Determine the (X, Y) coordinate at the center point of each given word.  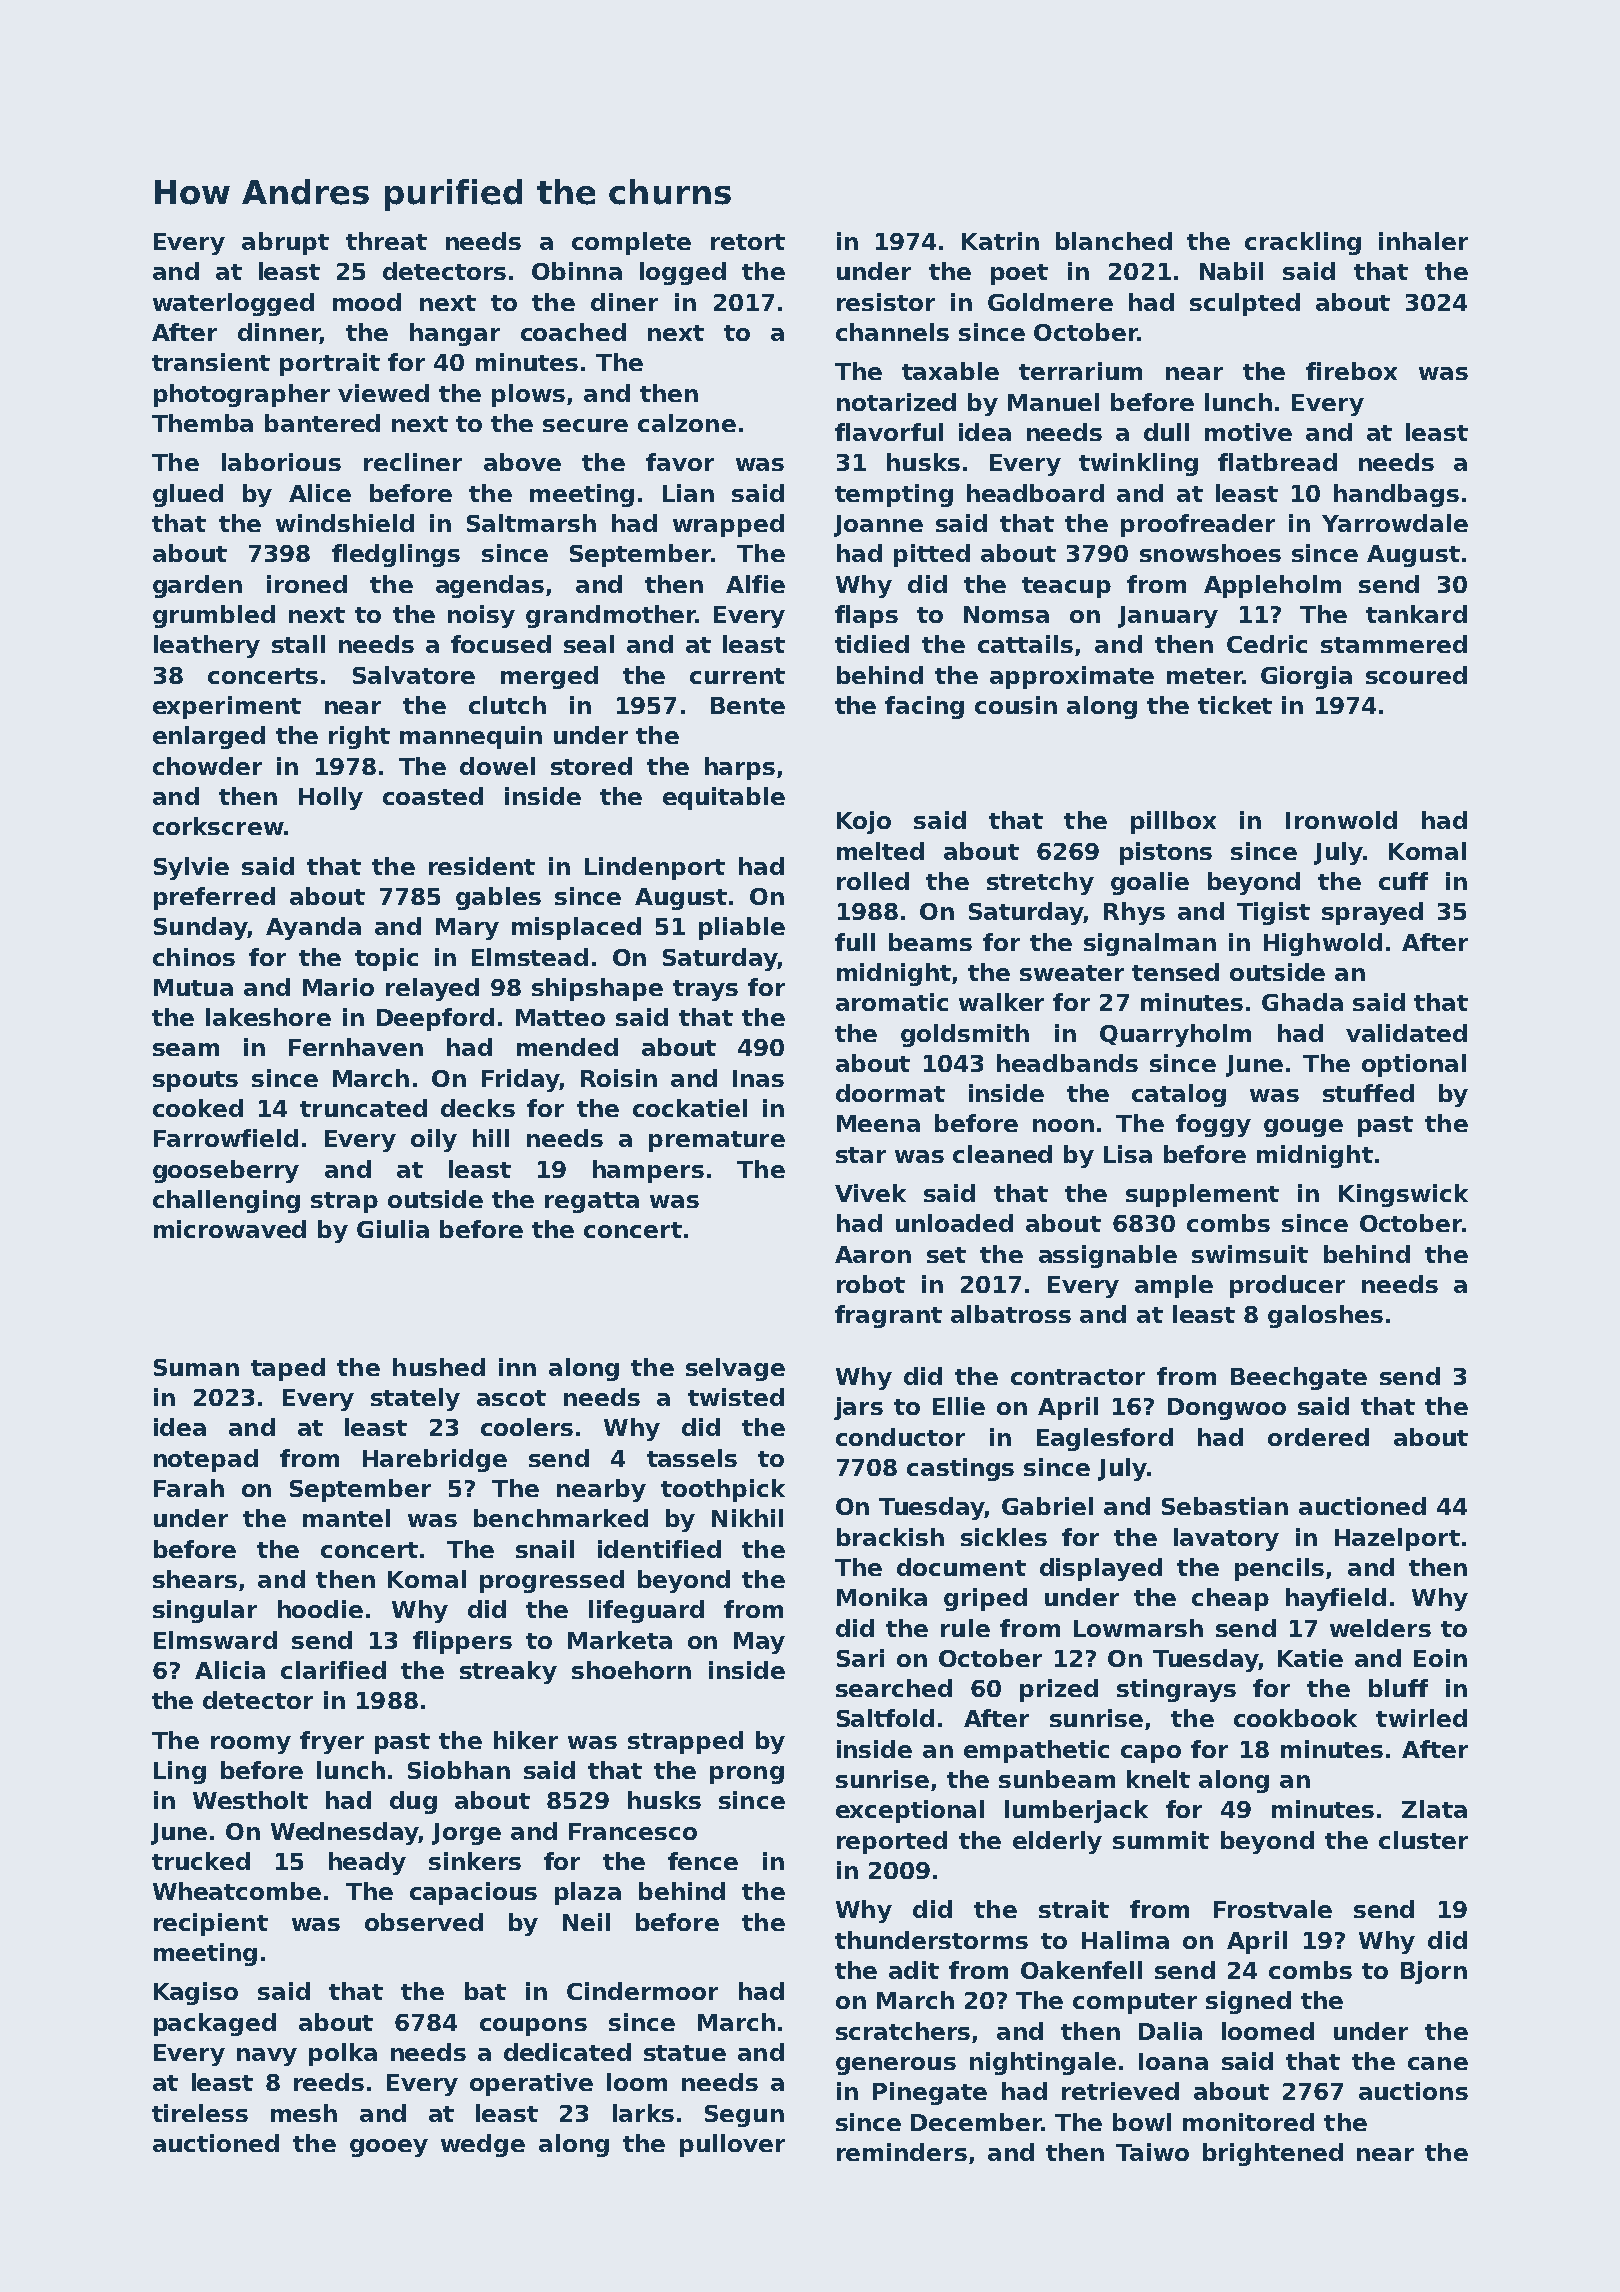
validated (1406, 1033)
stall (298, 644)
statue (685, 2053)
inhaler (1423, 241)
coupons (533, 2027)
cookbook (1295, 1718)
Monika (882, 1597)
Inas (758, 1078)
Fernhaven (356, 1047)
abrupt (285, 243)
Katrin (1000, 241)
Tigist (1273, 913)
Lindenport (655, 868)
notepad (206, 1460)
